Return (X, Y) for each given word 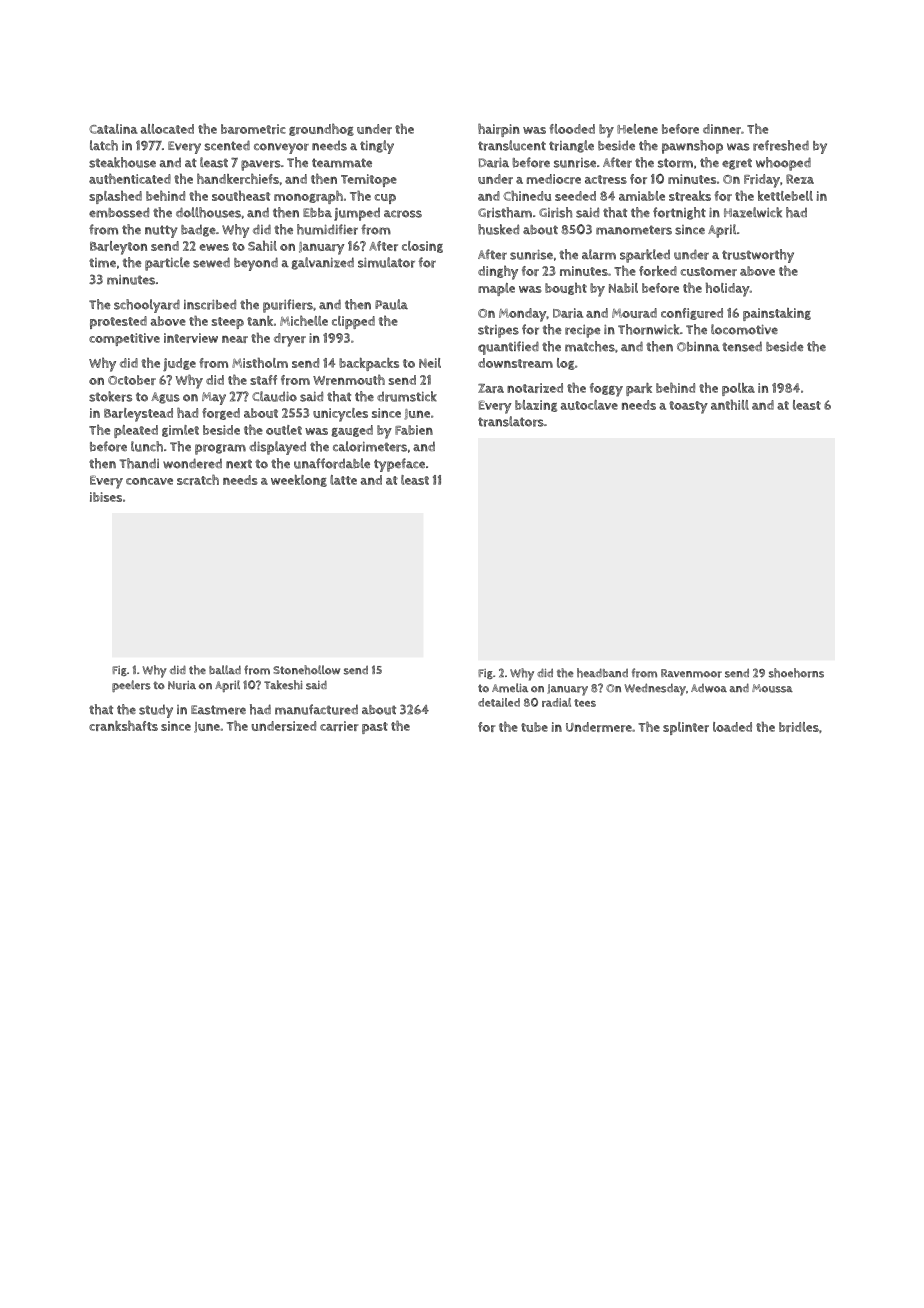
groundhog (321, 129)
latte (343, 480)
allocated (167, 129)
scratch (198, 479)
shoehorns (796, 673)
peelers (131, 686)
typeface (399, 465)
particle (167, 264)
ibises (106, 497)
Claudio (274, 396)
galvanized (322, 263)
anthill (730, 404)
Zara (491, 388)
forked (658, 271)
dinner (722, 129)
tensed (742, 346)
